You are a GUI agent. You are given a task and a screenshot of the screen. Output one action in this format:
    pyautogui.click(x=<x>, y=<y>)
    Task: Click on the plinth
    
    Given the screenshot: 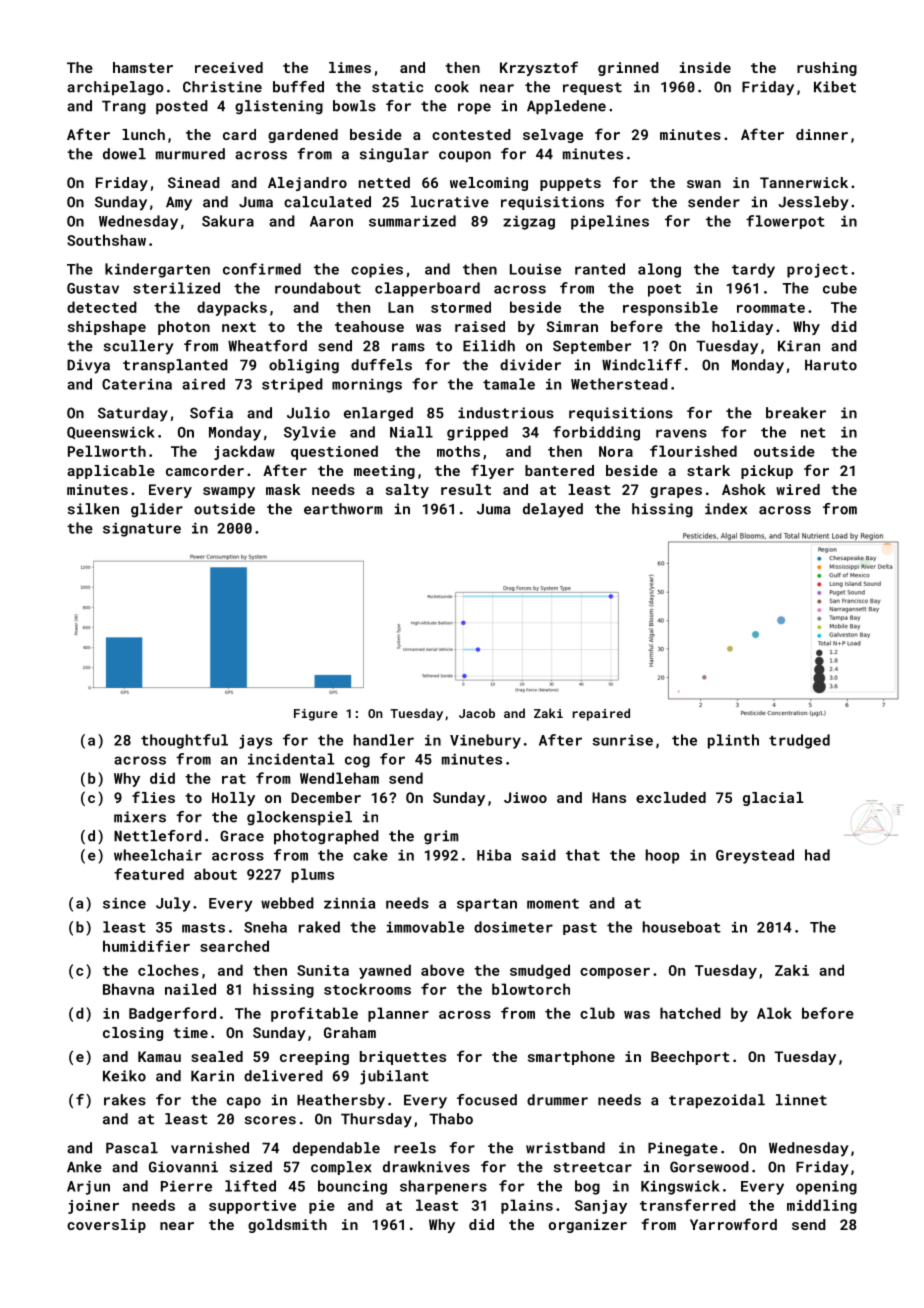 What is the action you would take?
    pyautogui.click(x=733, y=741)
